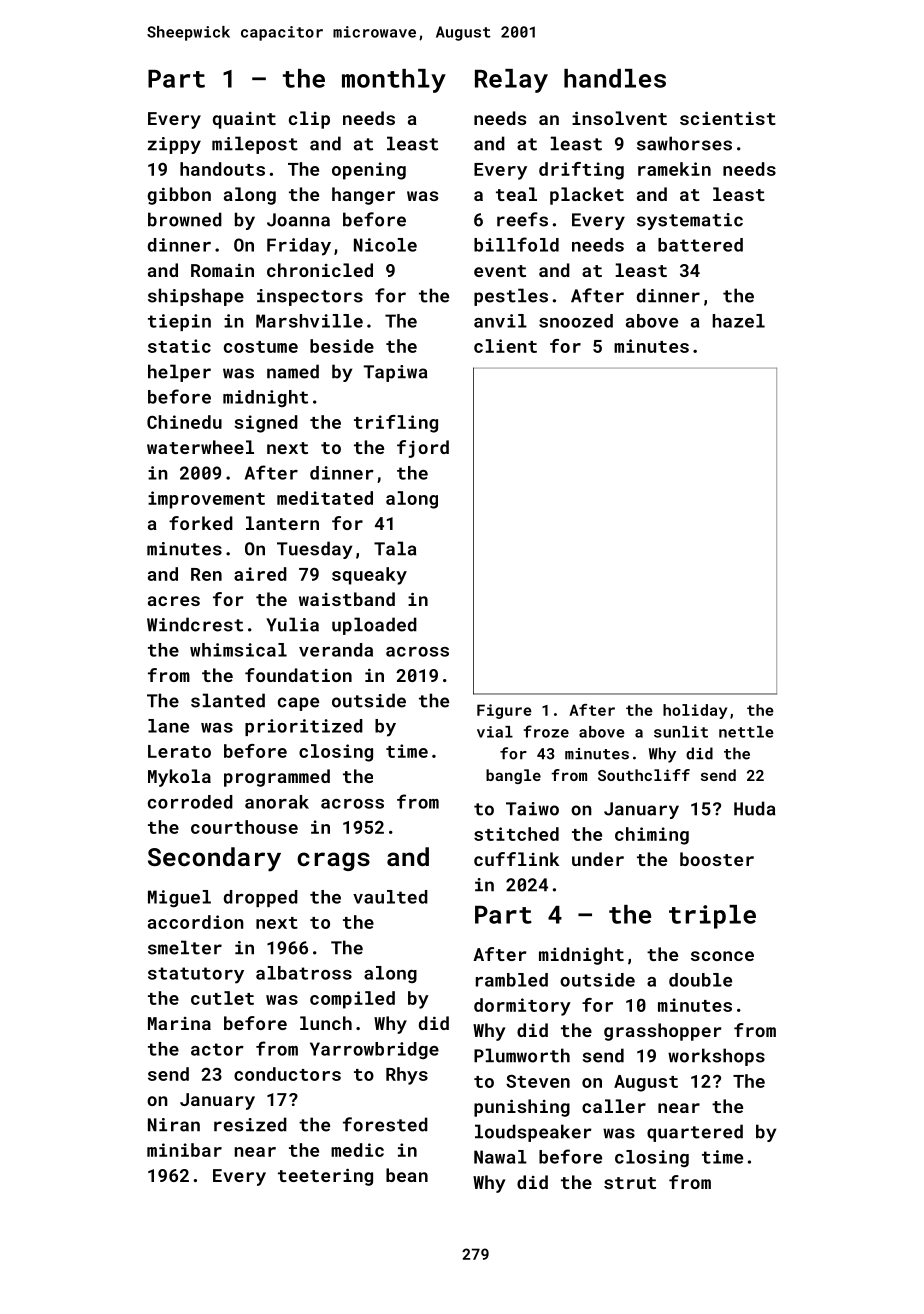  I want to click on minibar, so click(184, 1150).
